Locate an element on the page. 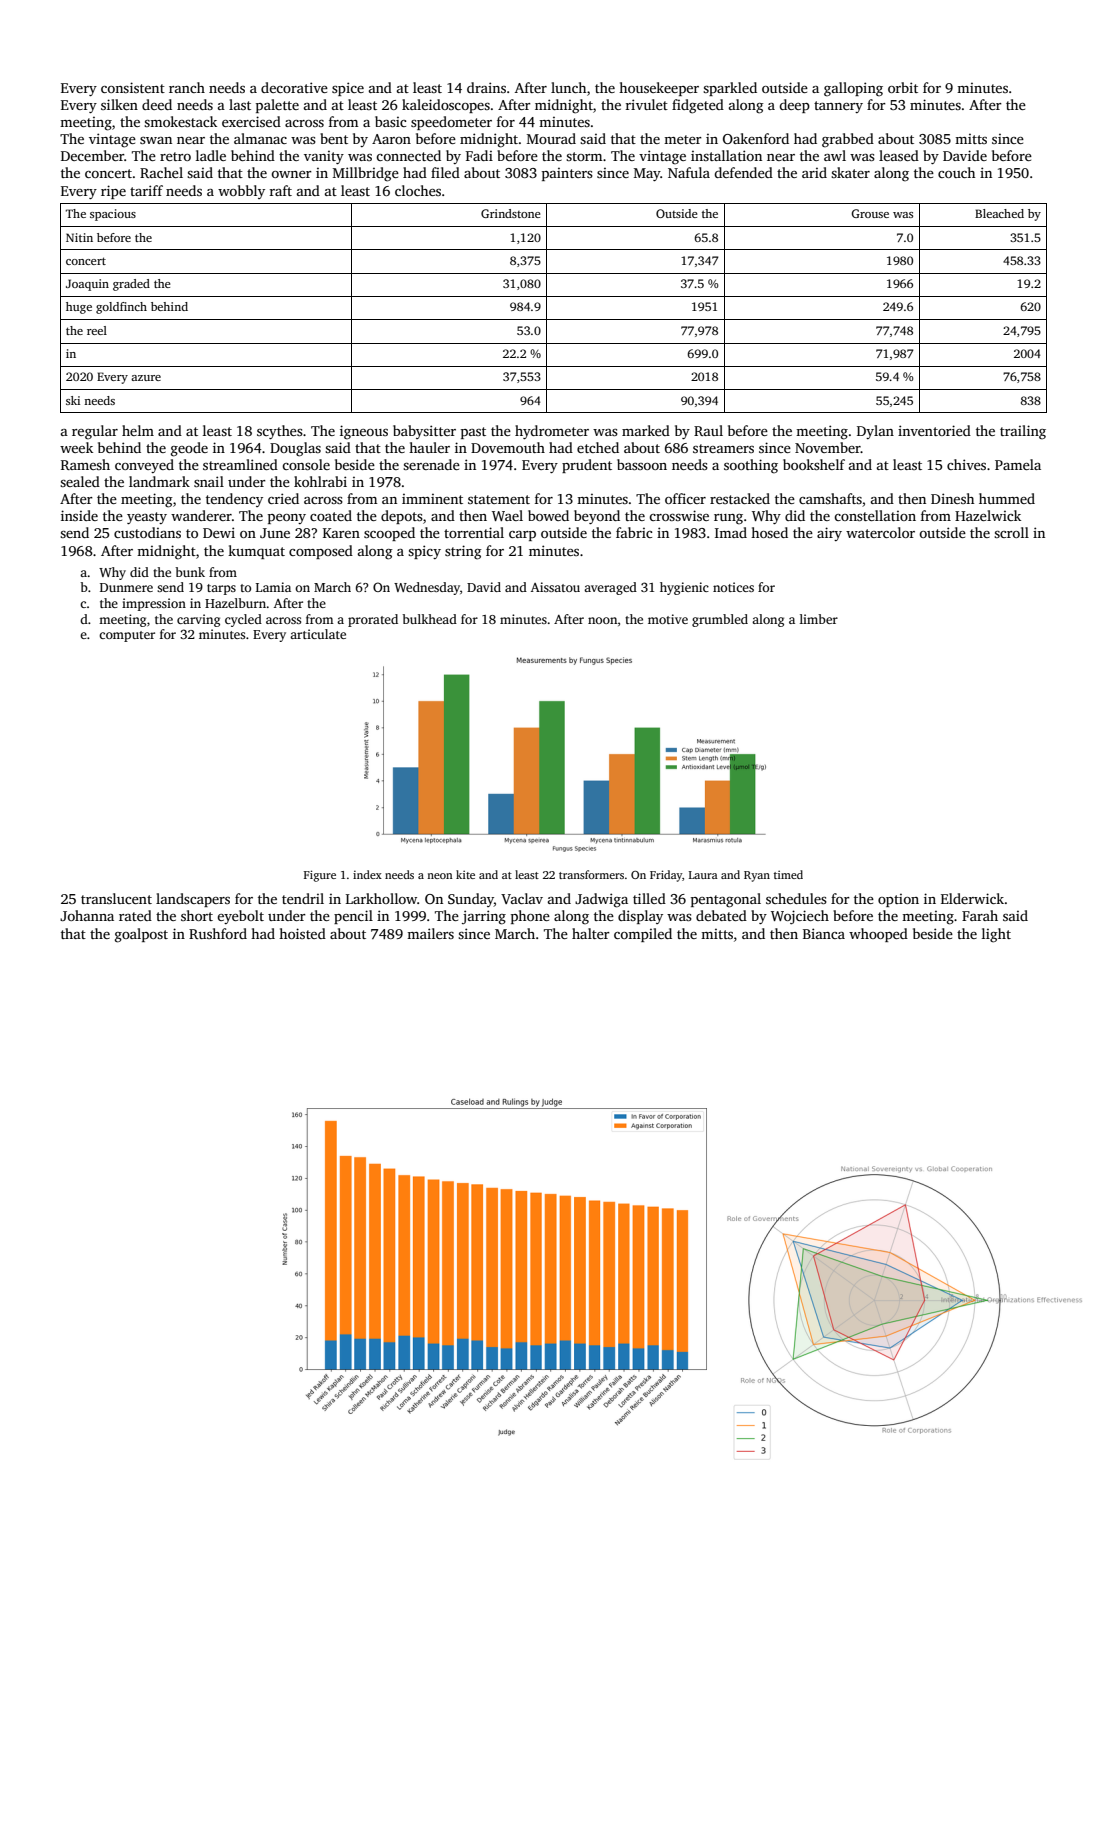  Grindstone is located at coordinates (510, 213).
